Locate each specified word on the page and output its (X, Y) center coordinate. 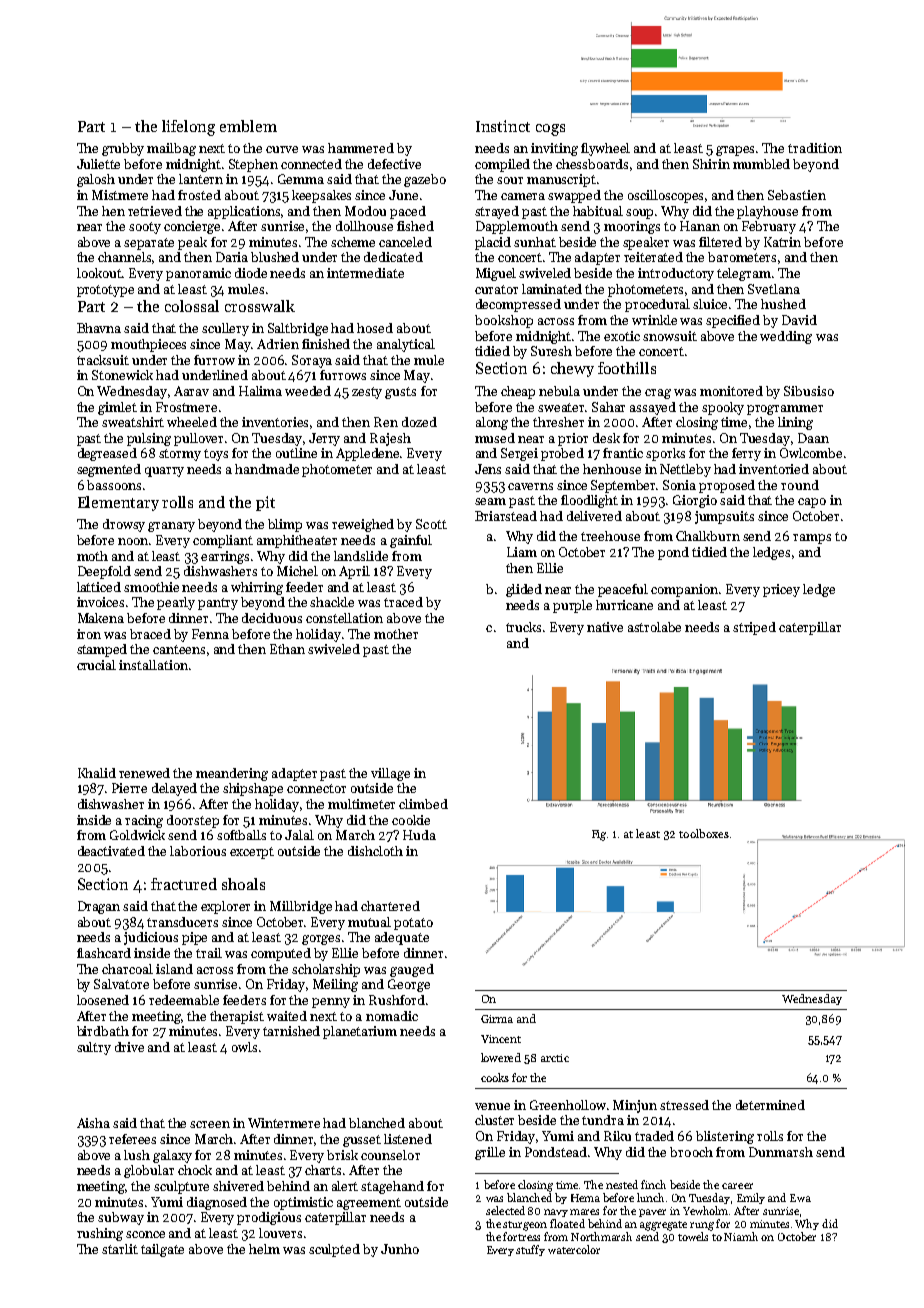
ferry (746, 454)
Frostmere (186, 407)
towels (693, 1236)
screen (210, 1124)
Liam (522, 552)
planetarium (360, 1032)
